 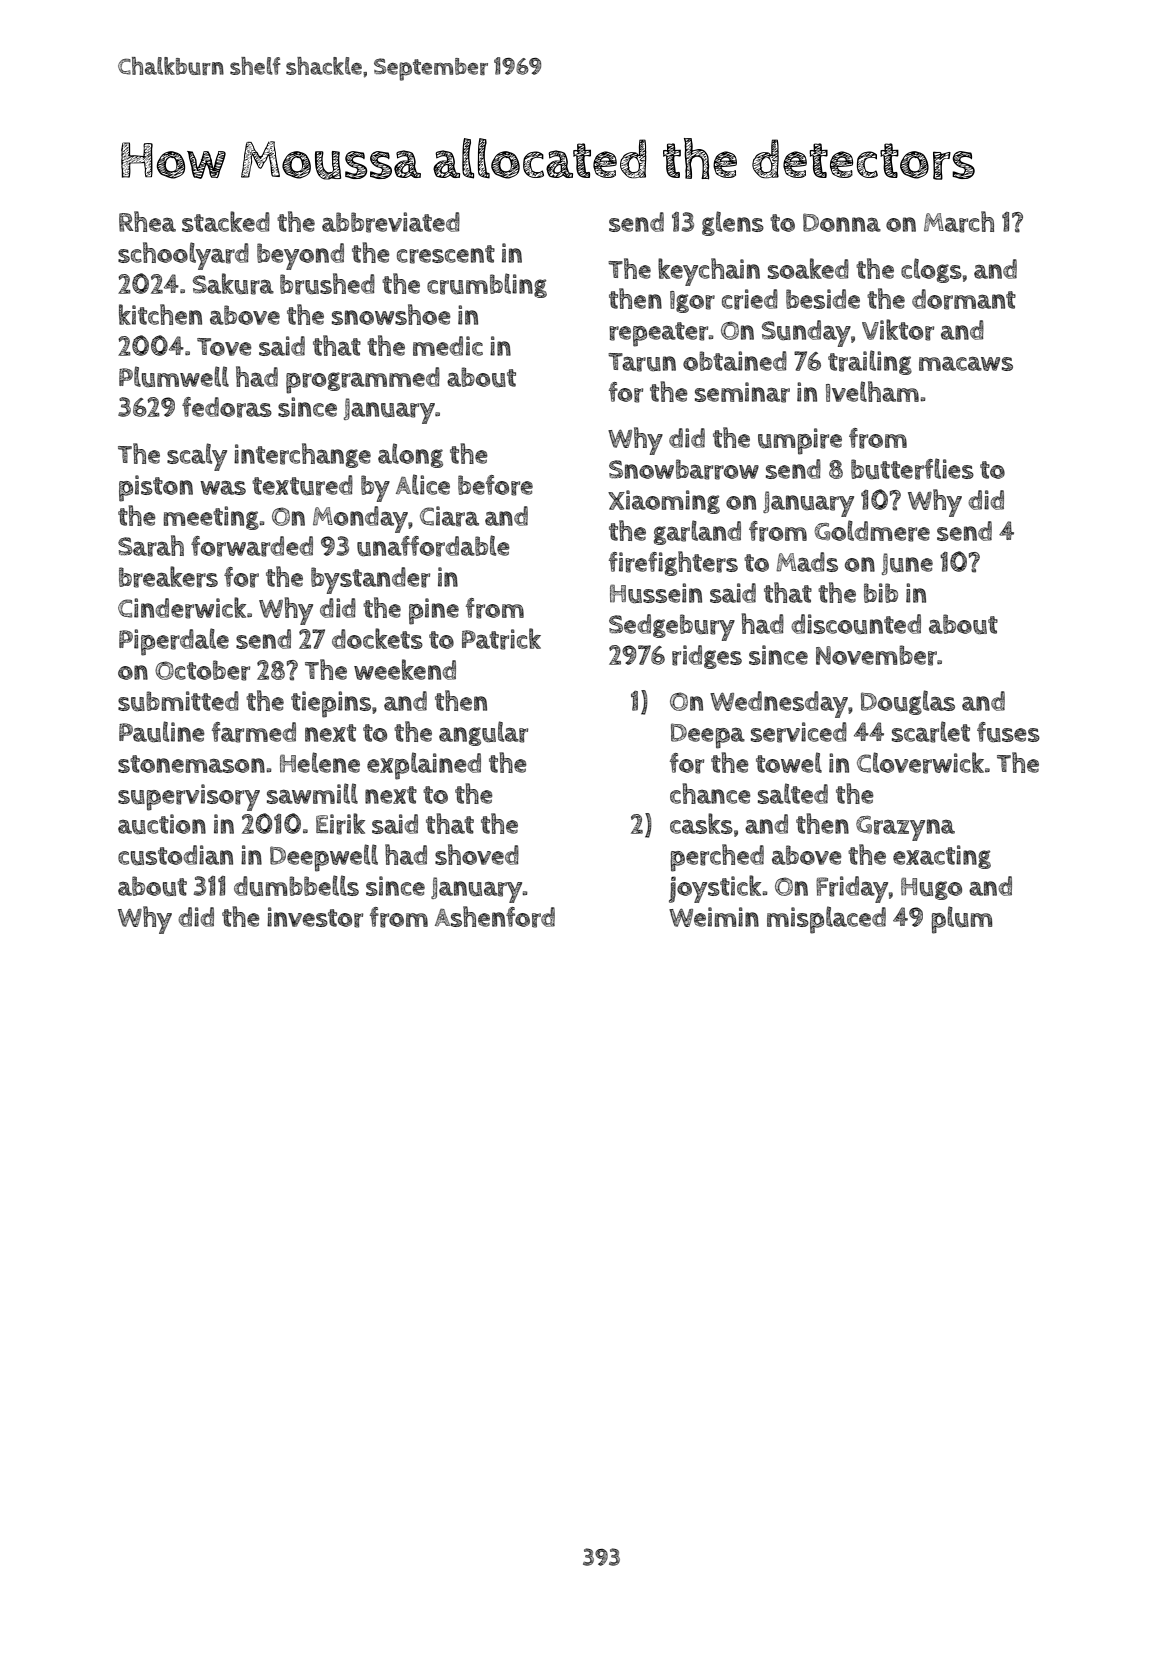 I want to click on scaly, so click(x=197, y=457).
